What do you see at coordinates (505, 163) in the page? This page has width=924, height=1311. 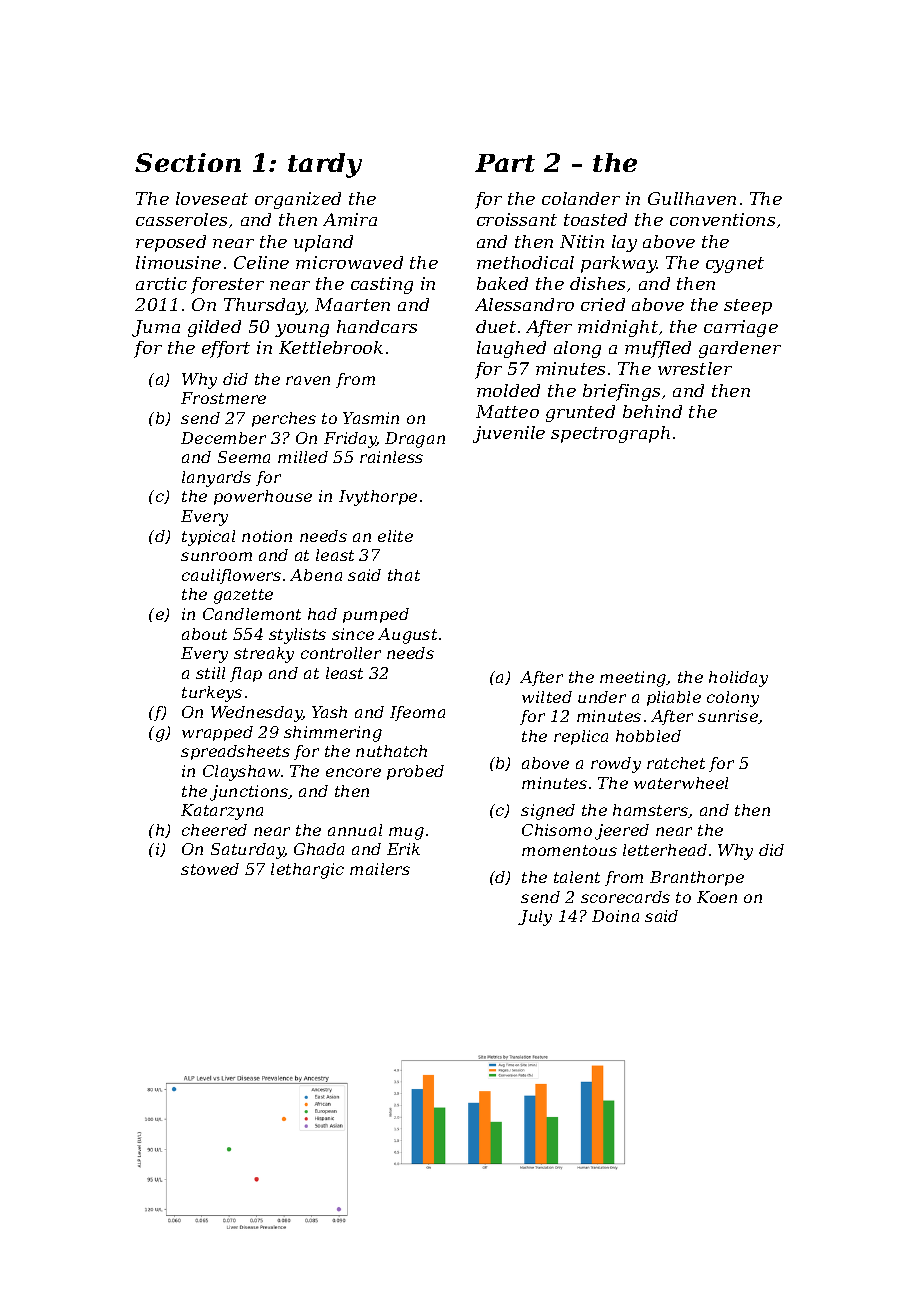 I see `Part` at bounding box center [505, 163].
